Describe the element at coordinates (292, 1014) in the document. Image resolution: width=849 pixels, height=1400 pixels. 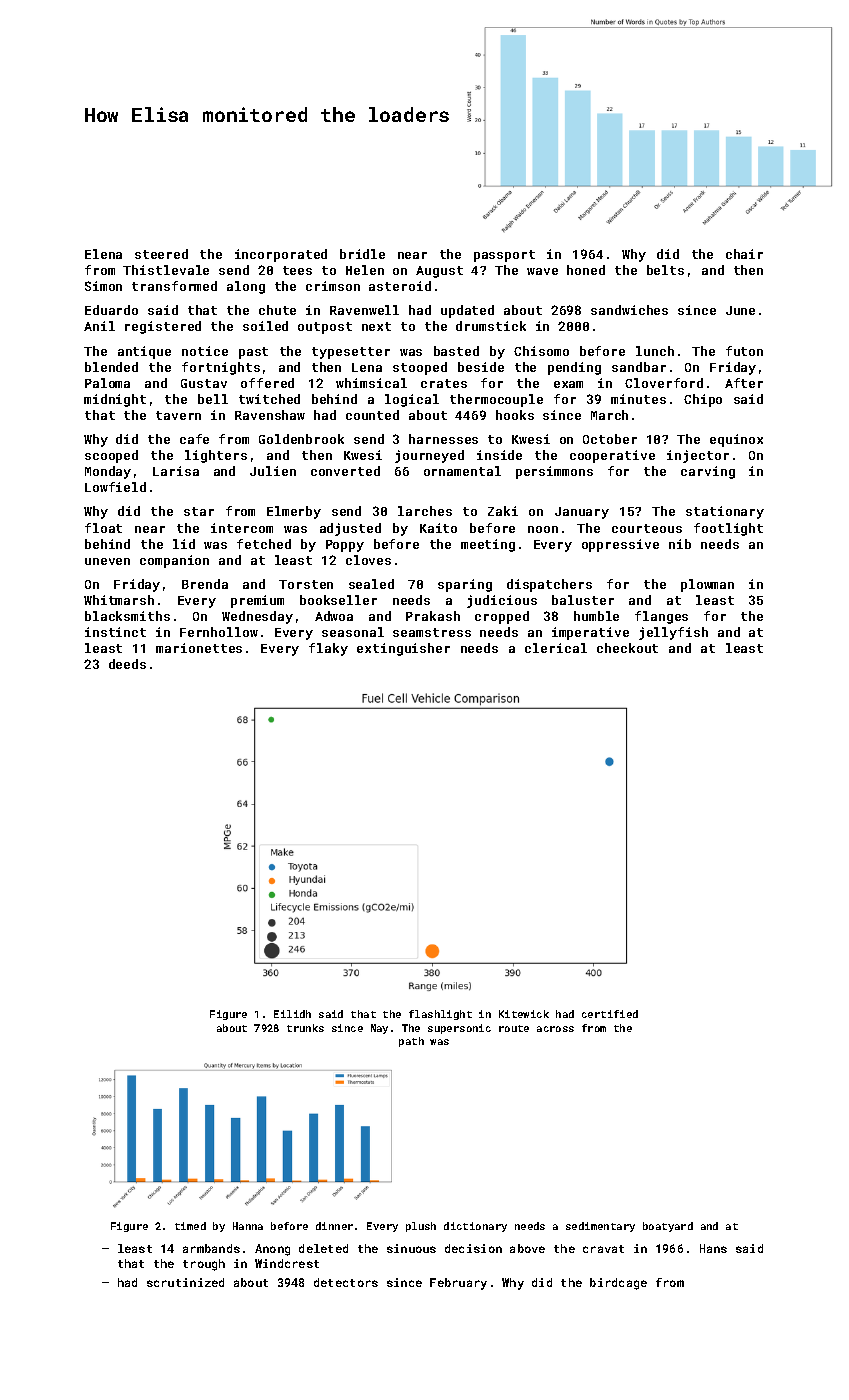
I see `Eilidh` at that location.
